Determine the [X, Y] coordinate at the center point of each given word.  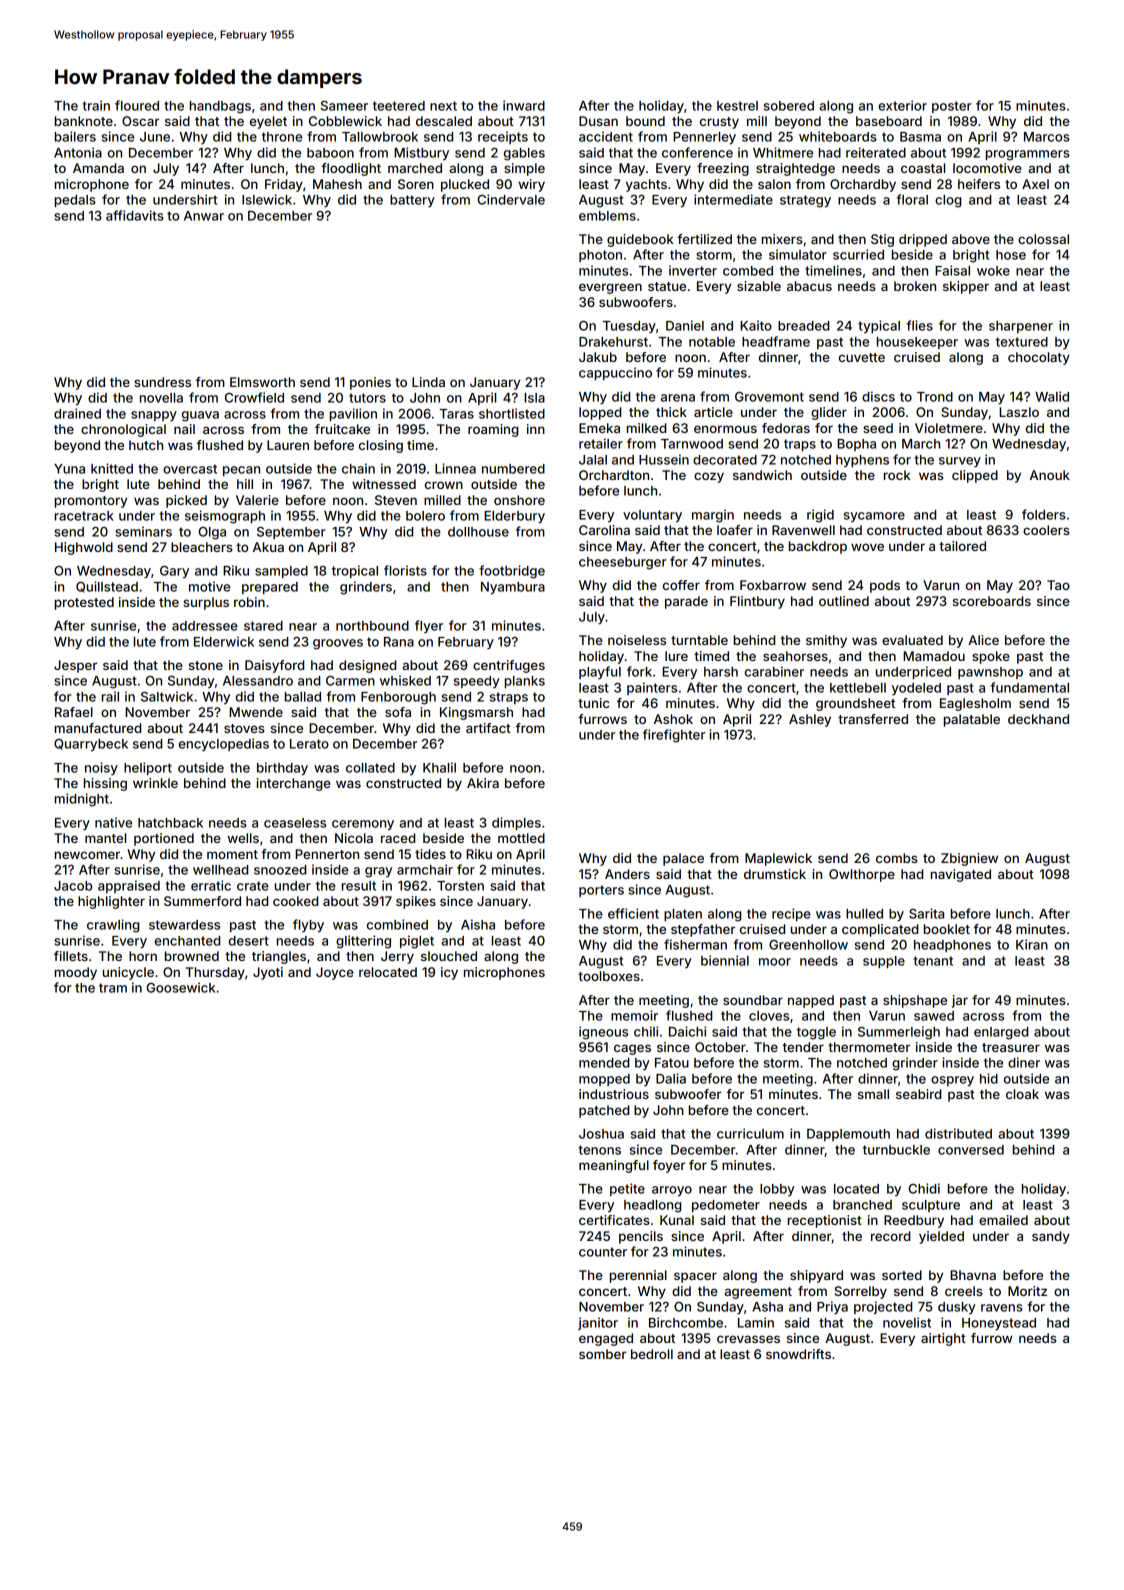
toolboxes [609, 976]
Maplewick [778, 859]
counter [603, 1252]
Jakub [598, 357]
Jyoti [268, 973]
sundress [162, 382]
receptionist [825, 1221]
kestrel [737, 106]
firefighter [674, 736]
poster [952, 107]
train [96, 105]
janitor [598, 1323]
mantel [105, 838]
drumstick [775, 874]
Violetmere [949, 428]
